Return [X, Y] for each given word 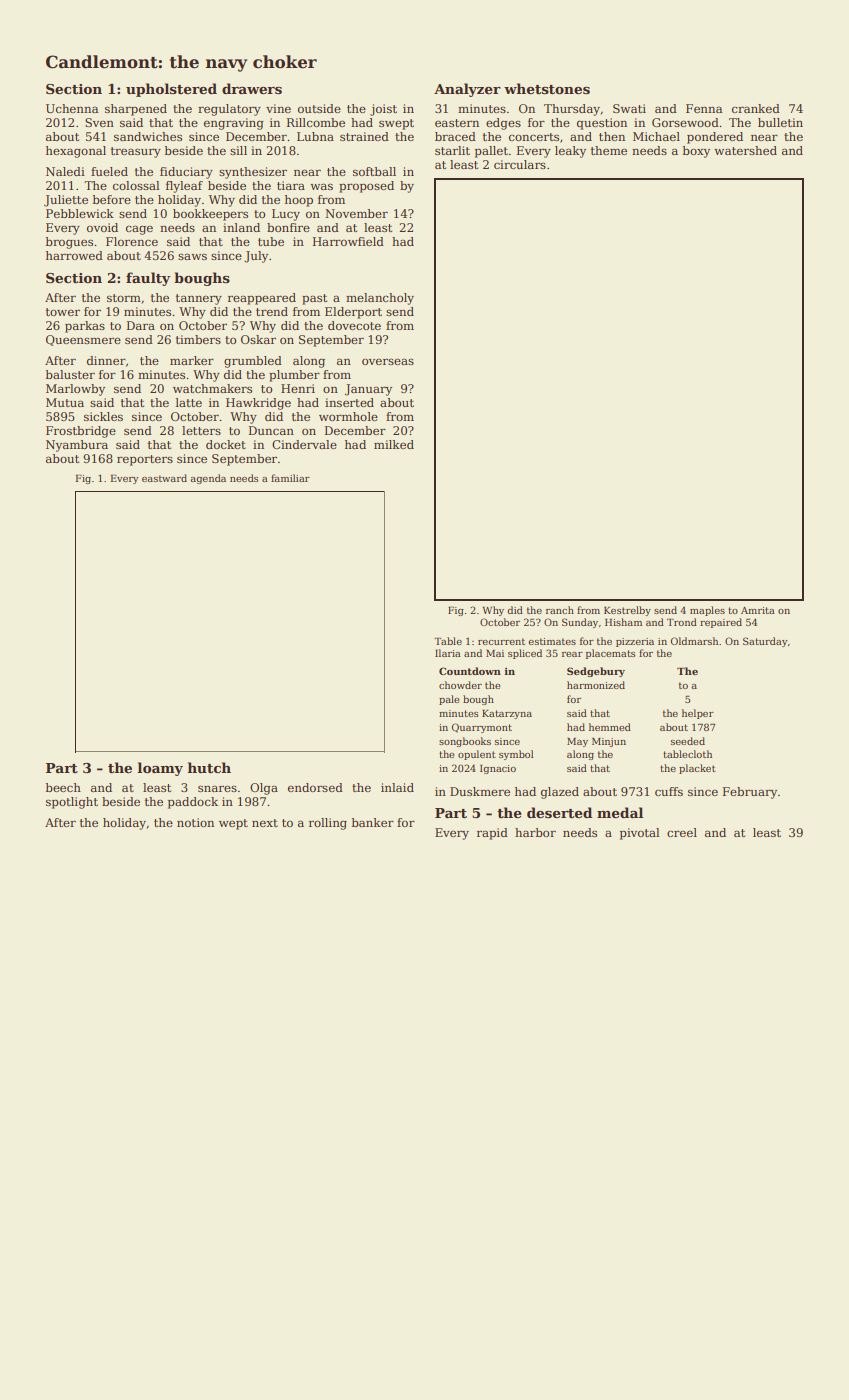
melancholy [380, 299]
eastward [164, 478]
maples [707, 611]
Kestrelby [627, 611]
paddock [193, 803]
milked [394, 444]
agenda [208, 479]
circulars [520, 164]
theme [609, 150]
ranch [560, 610]
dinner [106, 360]
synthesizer [253, 173]
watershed [745, 150]
